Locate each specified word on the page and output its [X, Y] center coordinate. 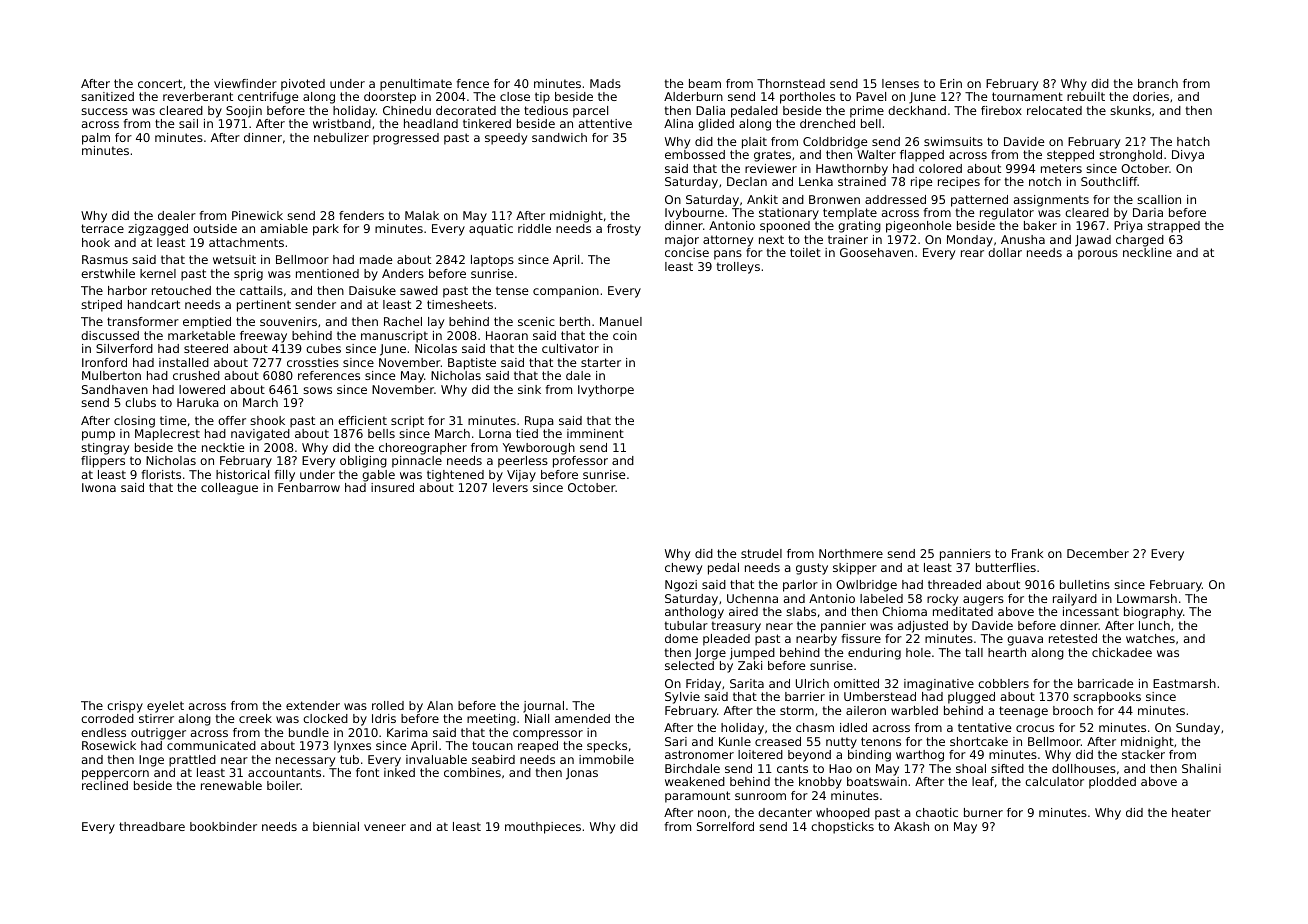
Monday [970, 241]
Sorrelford [725, 826]
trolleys [738, 268]
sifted [1007, 768]
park [326, 230]
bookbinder [223, 826]
